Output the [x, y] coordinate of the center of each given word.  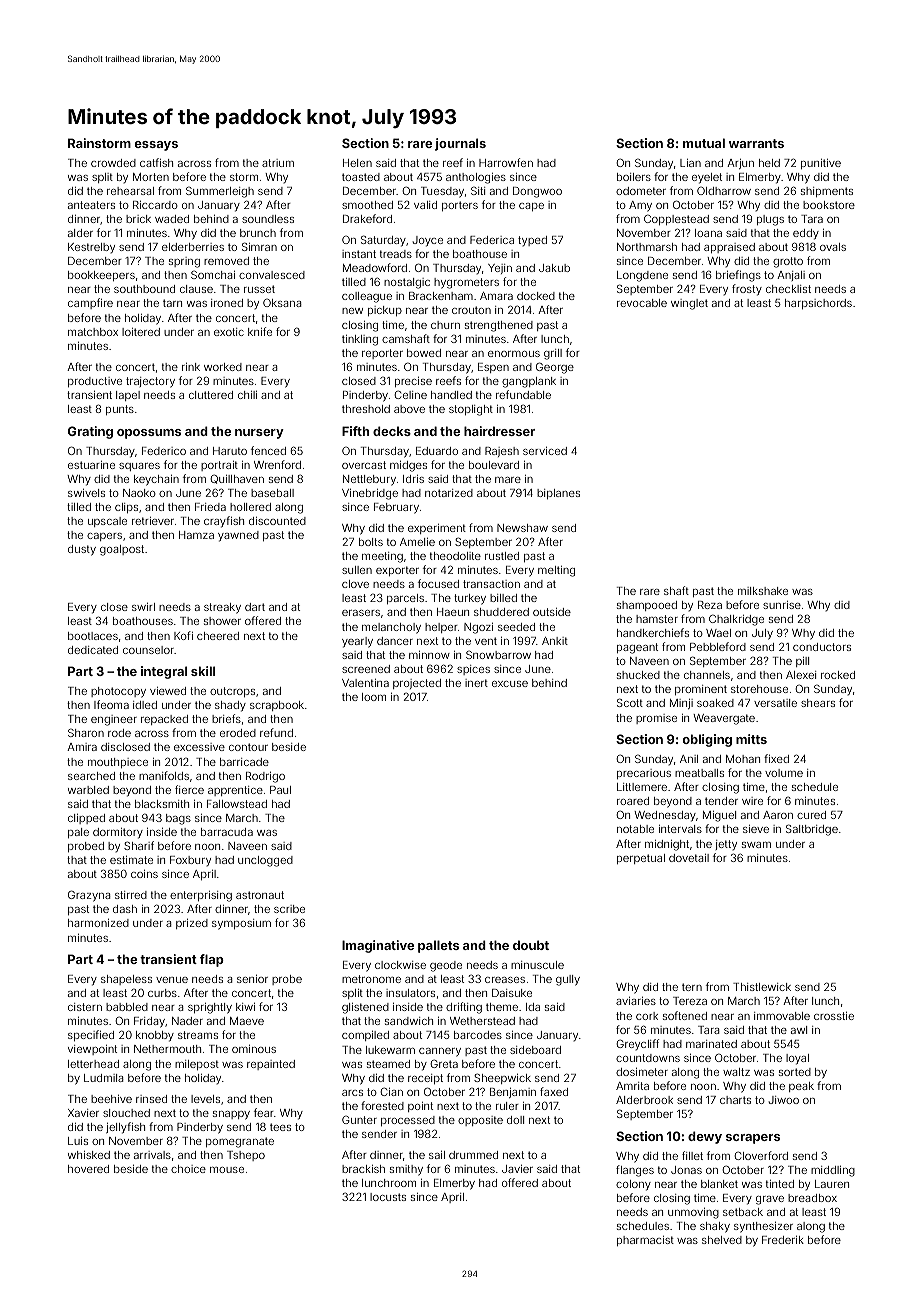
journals [460, 144]
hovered [88, 1169]
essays [156, 146]
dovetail [689, 858]
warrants [756, 143]
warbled [88, 790]
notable [635, 829]
